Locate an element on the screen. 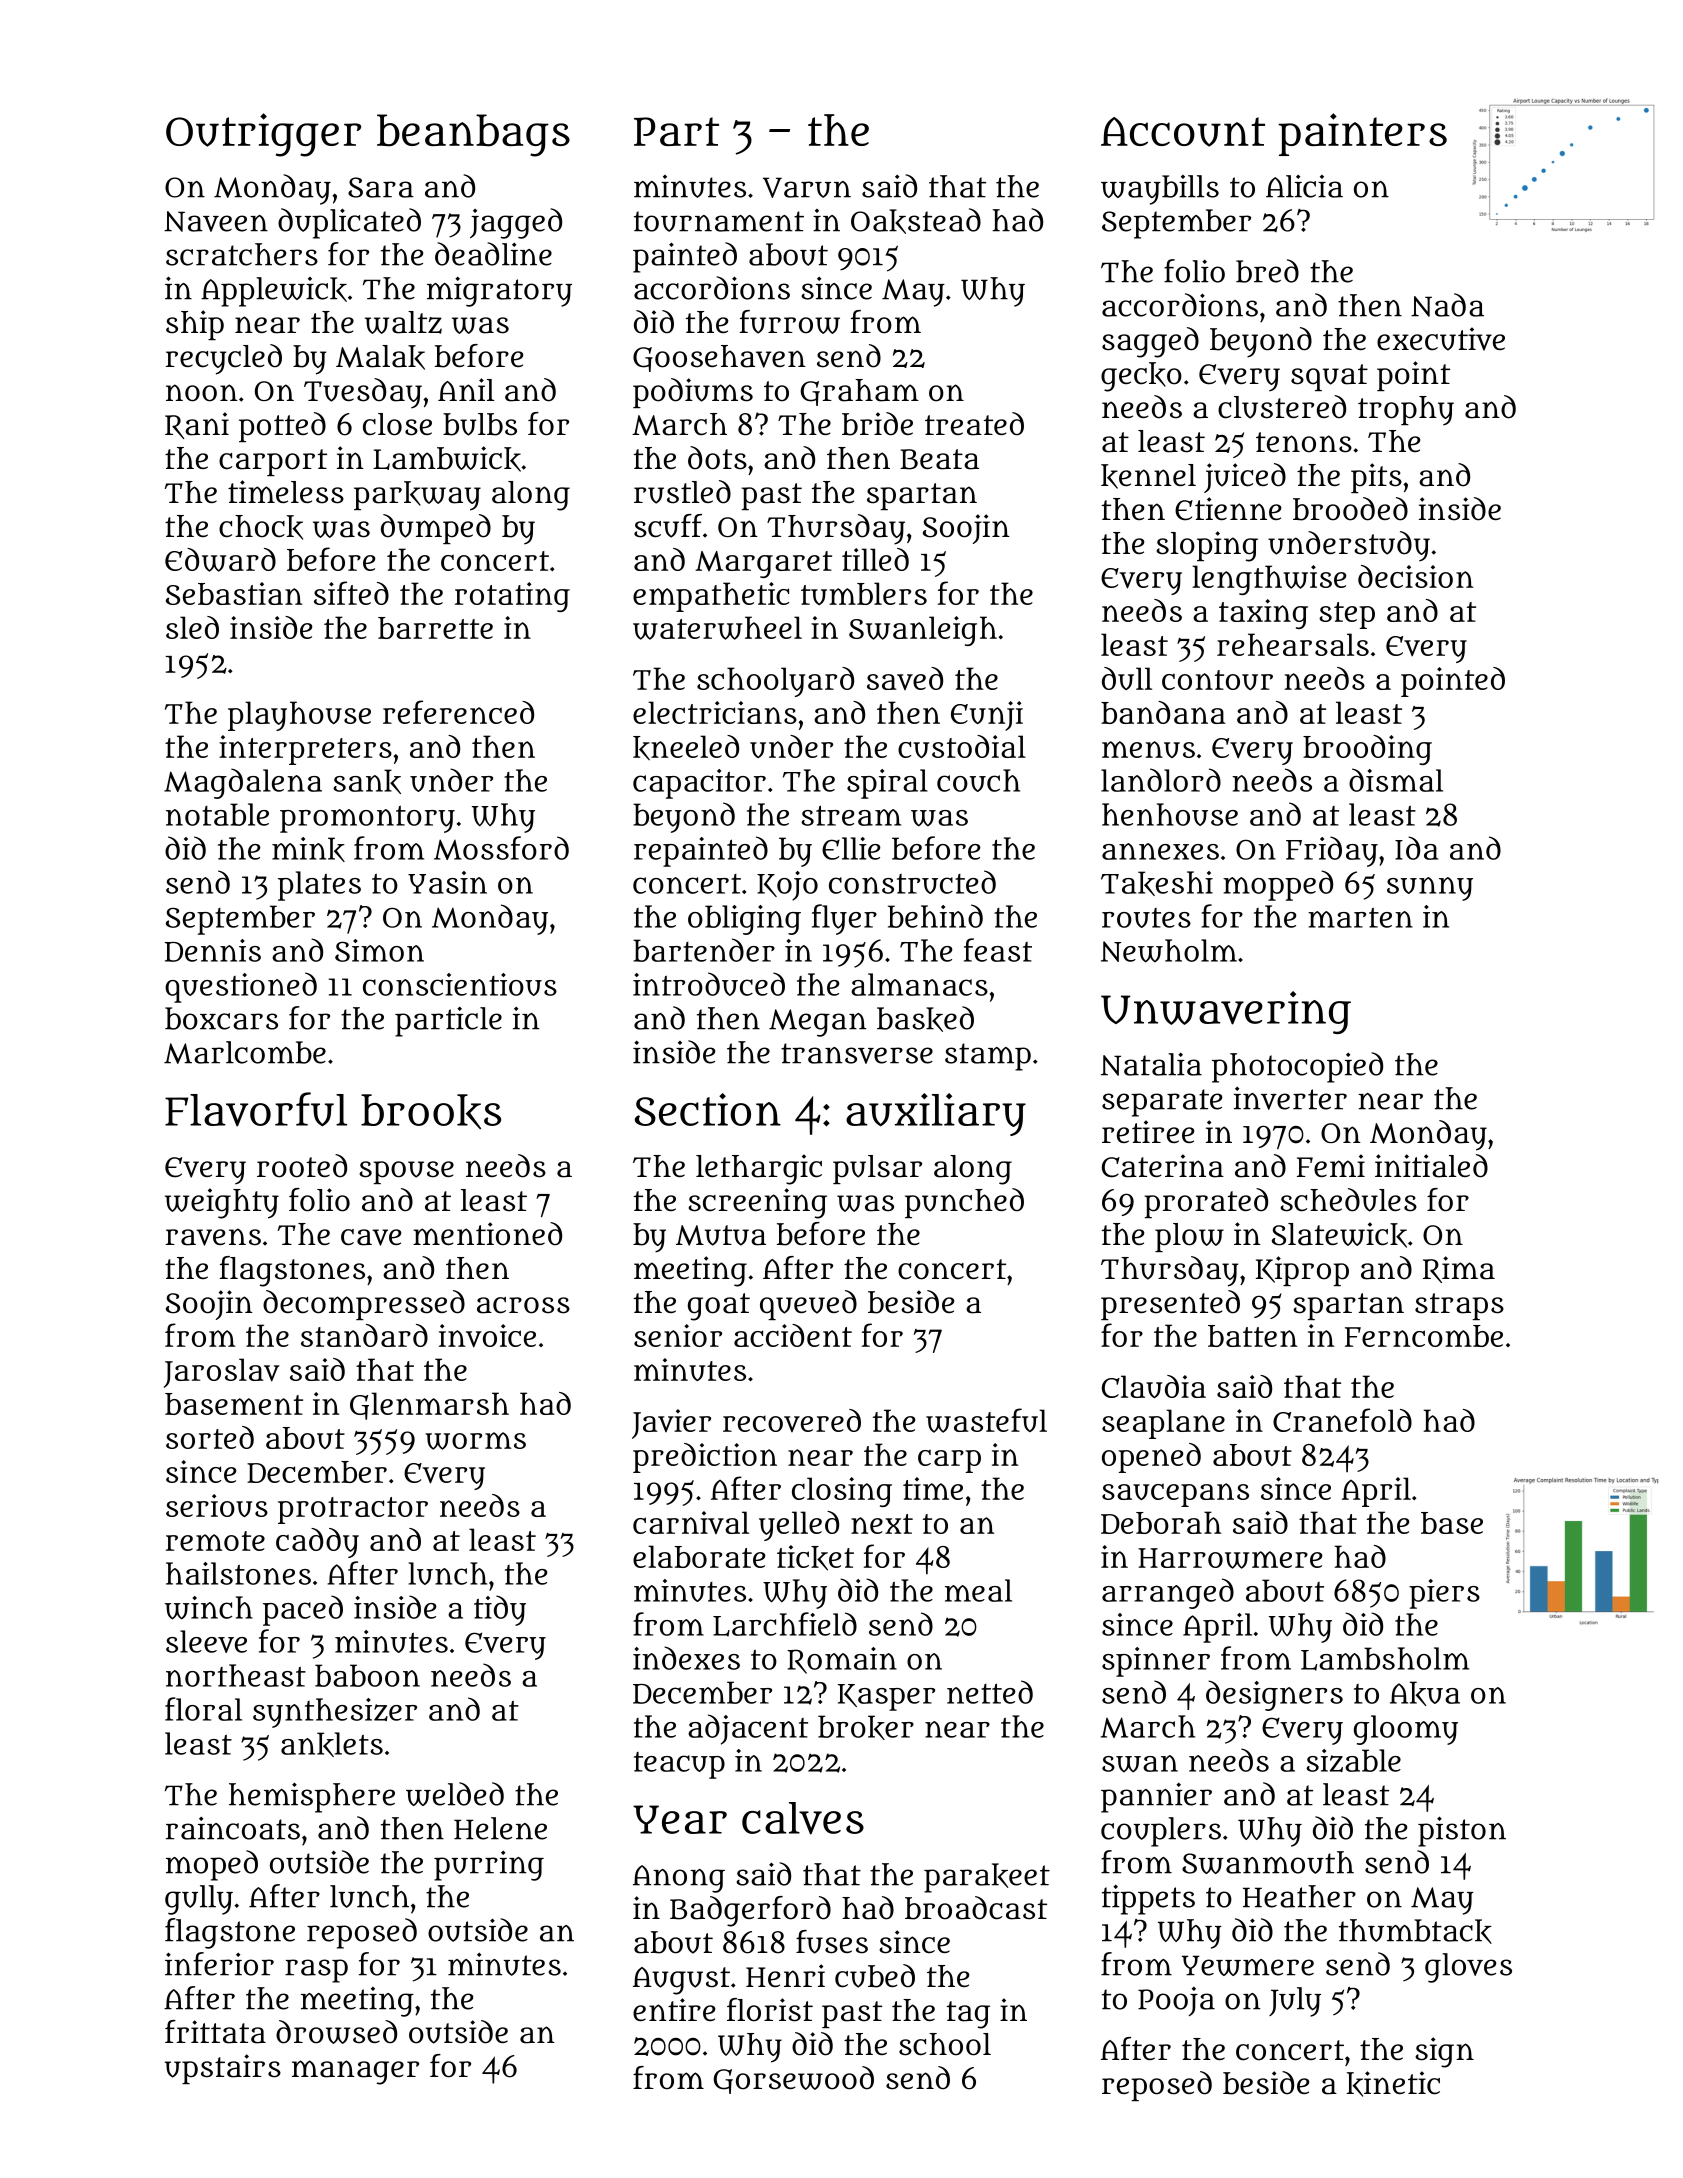  marten is located at coordinates (1360, 917).
